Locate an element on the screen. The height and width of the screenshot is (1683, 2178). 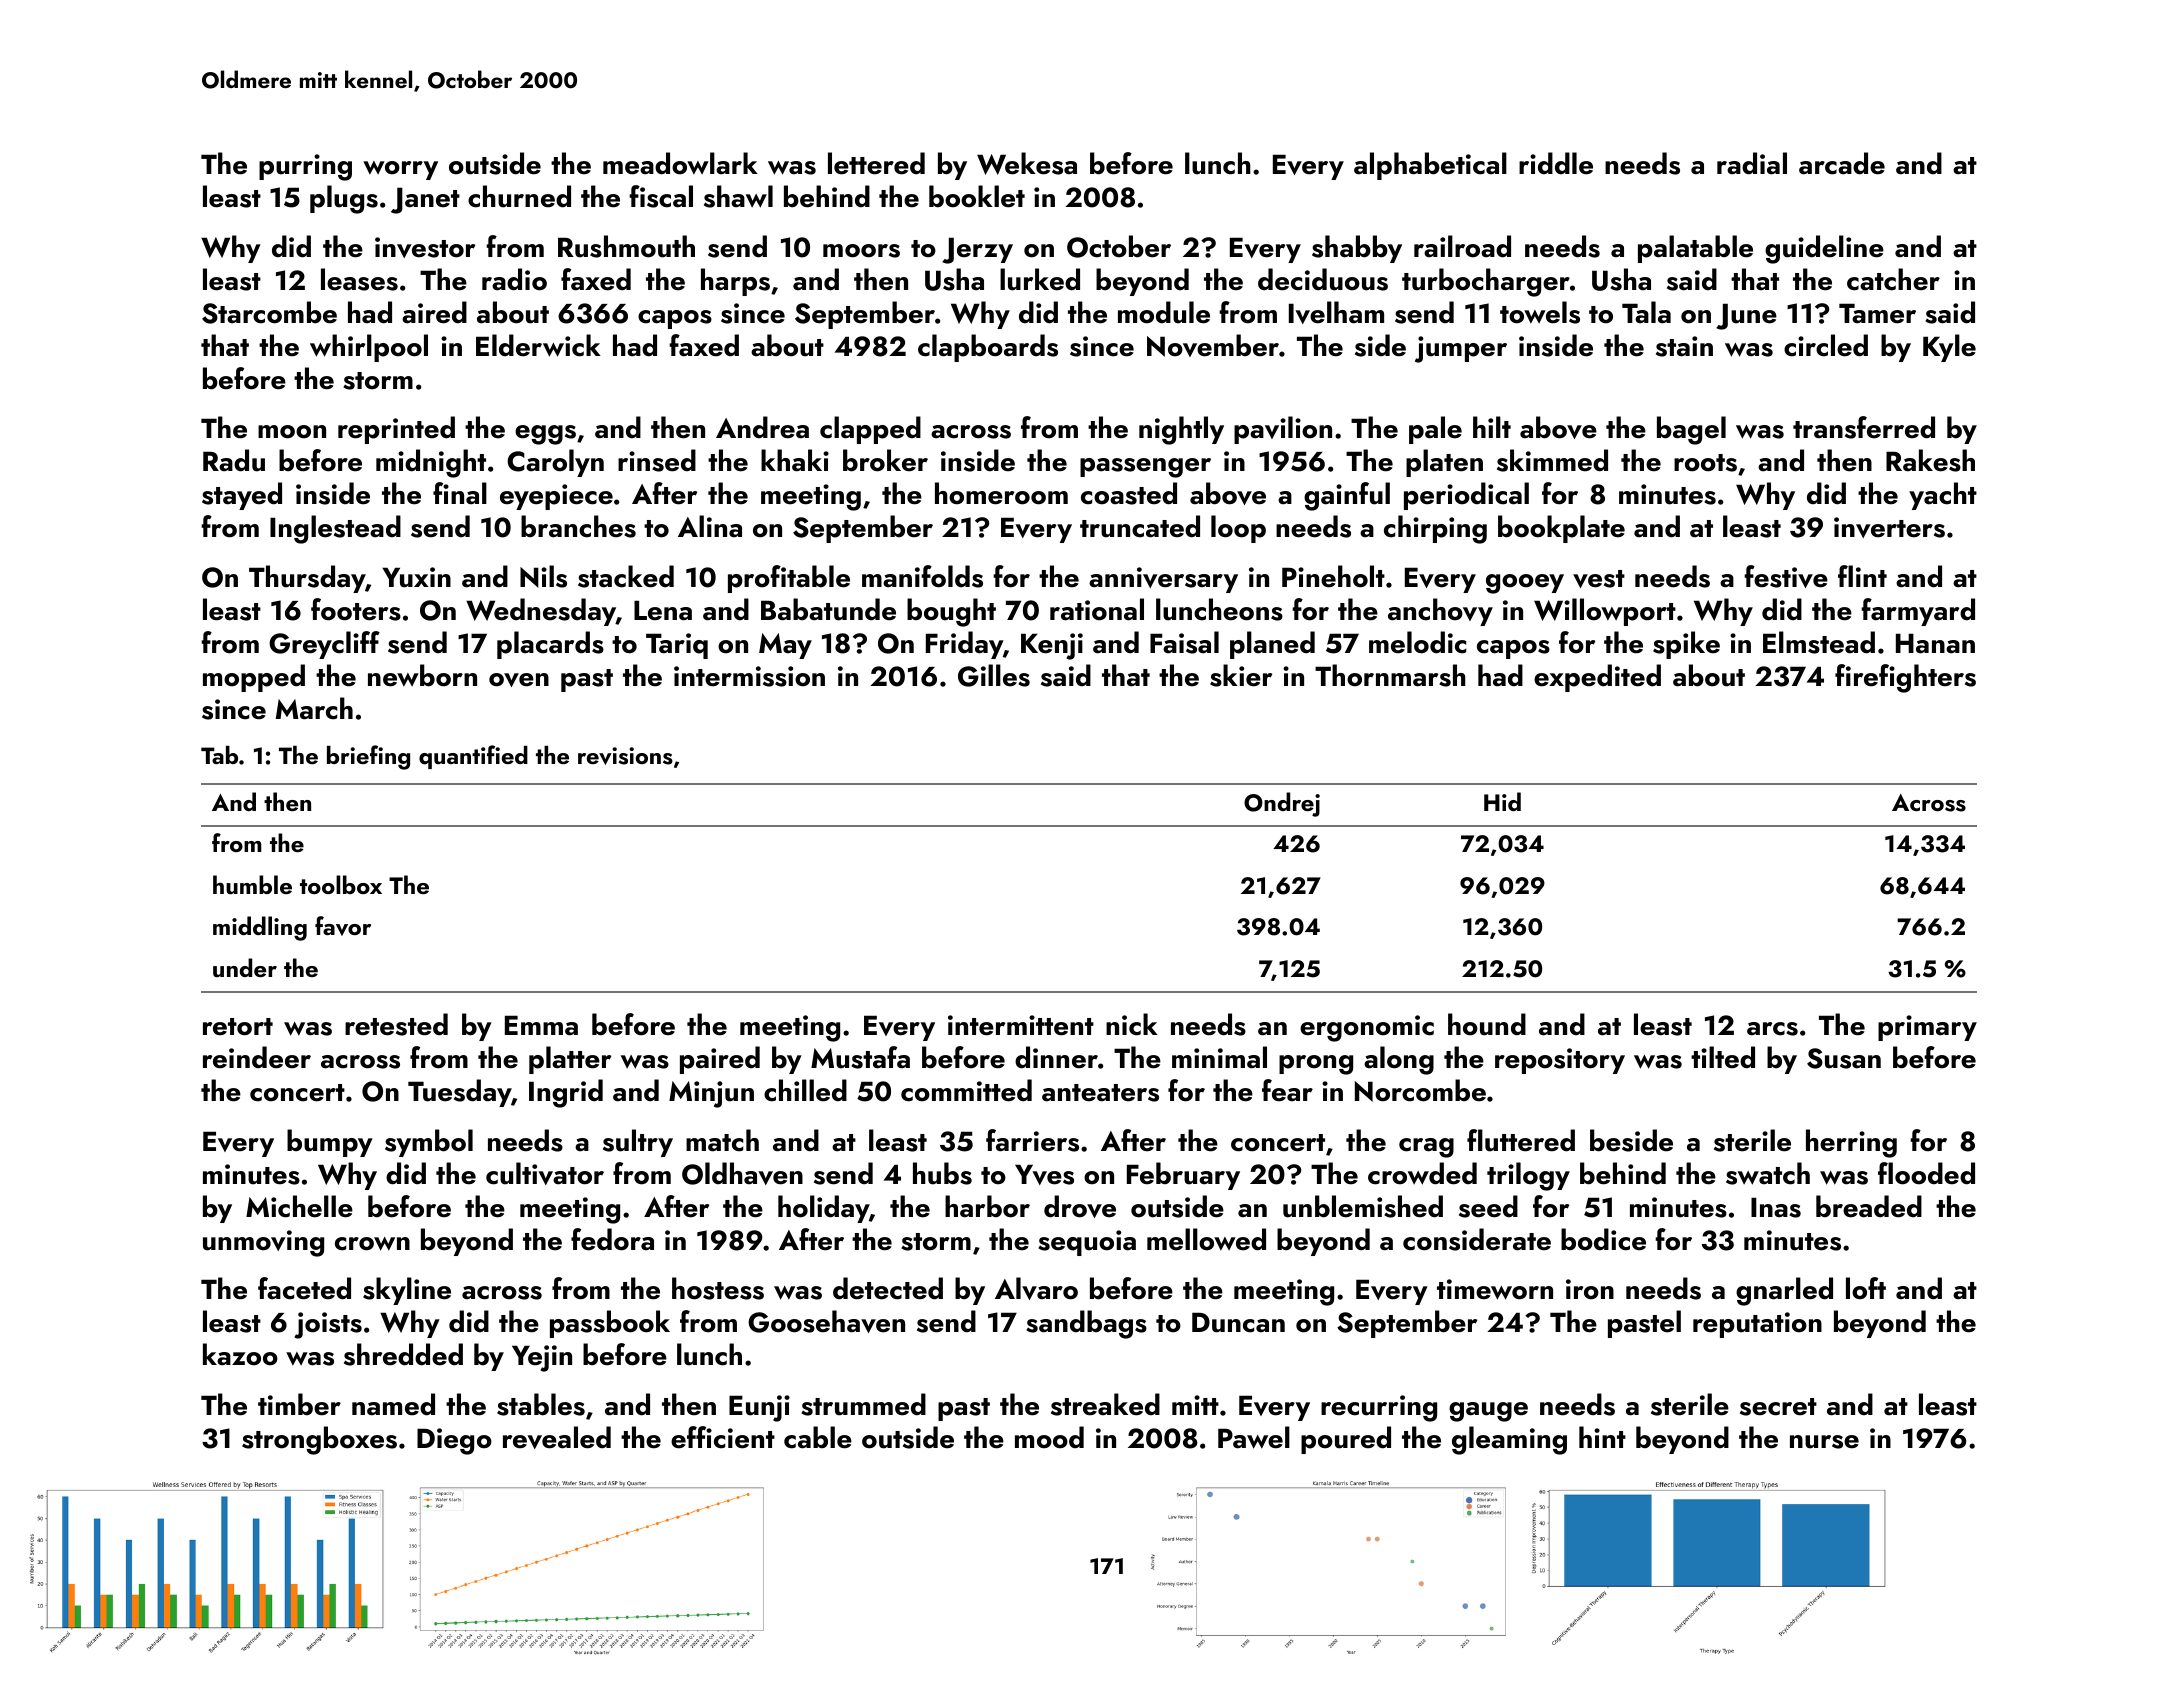
kazoo is located at coordinates (240, 1354).
